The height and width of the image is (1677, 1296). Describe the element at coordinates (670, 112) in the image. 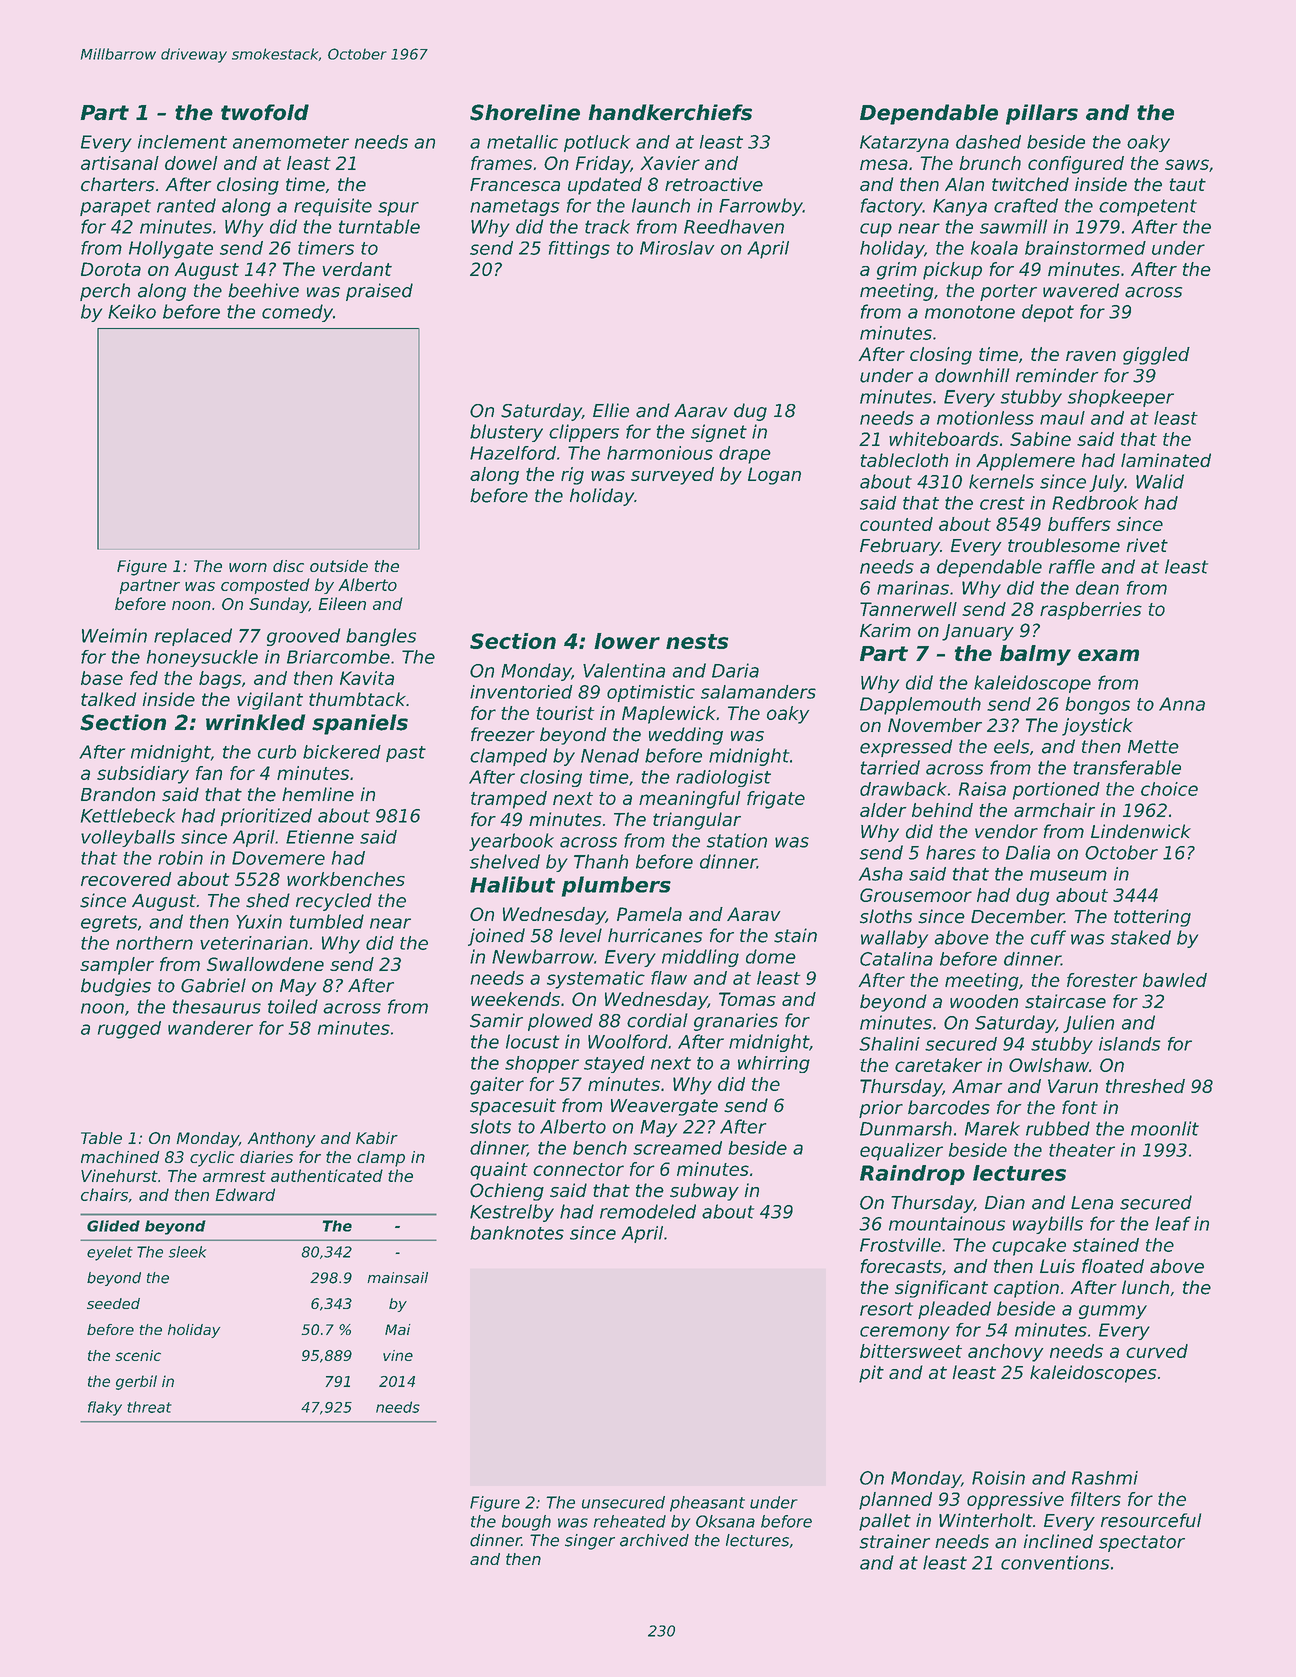

I see `handkerchiefs` at that location.
